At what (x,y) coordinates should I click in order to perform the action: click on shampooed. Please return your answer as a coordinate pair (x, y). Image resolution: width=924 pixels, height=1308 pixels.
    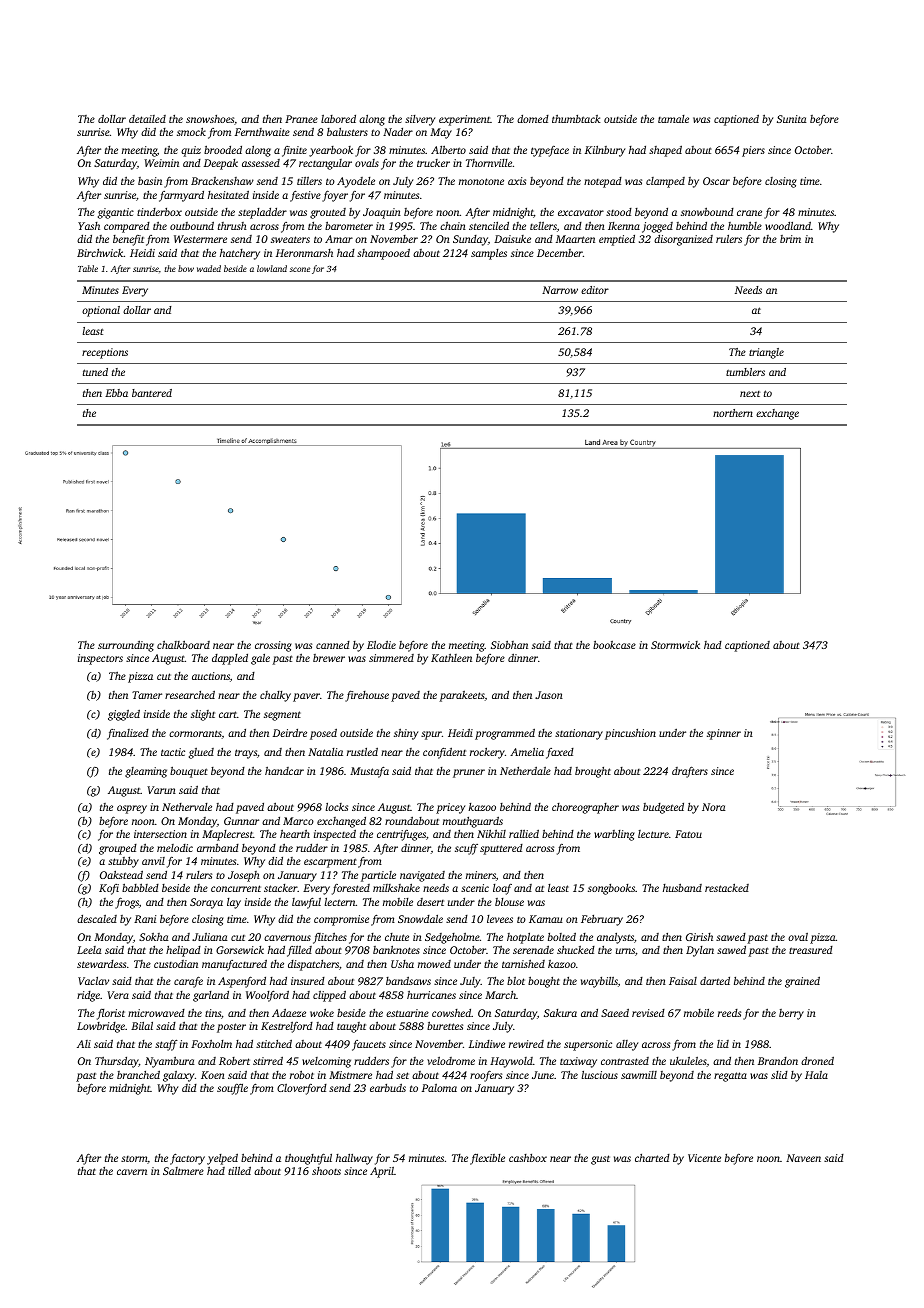
    Looking at the image, I should click on (383, 254).
